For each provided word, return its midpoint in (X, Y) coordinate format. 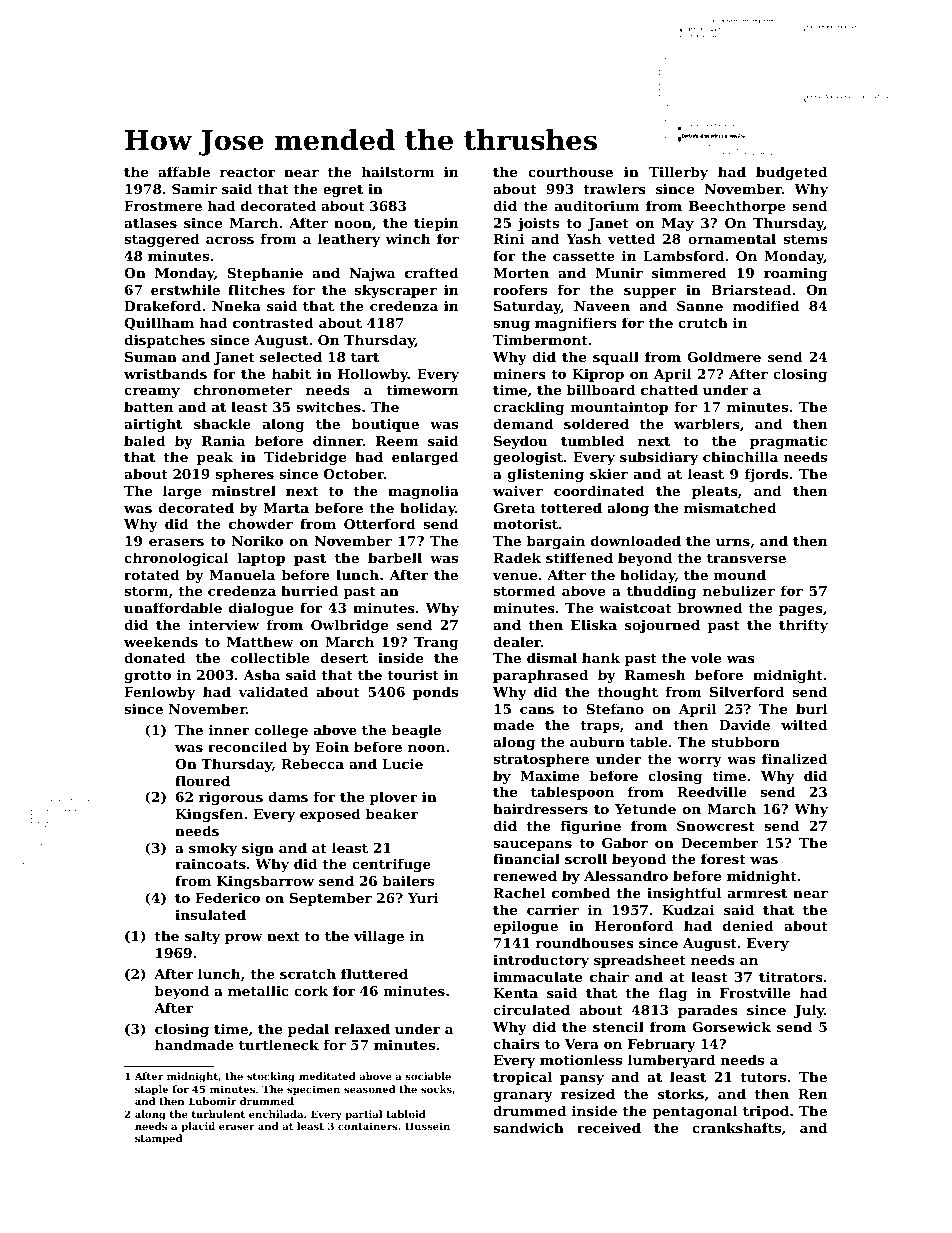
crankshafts (736, 1127)
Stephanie (265, 274)
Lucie (402, 764)
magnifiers (576, 324)
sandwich (528, 1127)
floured (202, 780)
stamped (158, 1139)
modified (766, 305)
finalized (794, 758)
